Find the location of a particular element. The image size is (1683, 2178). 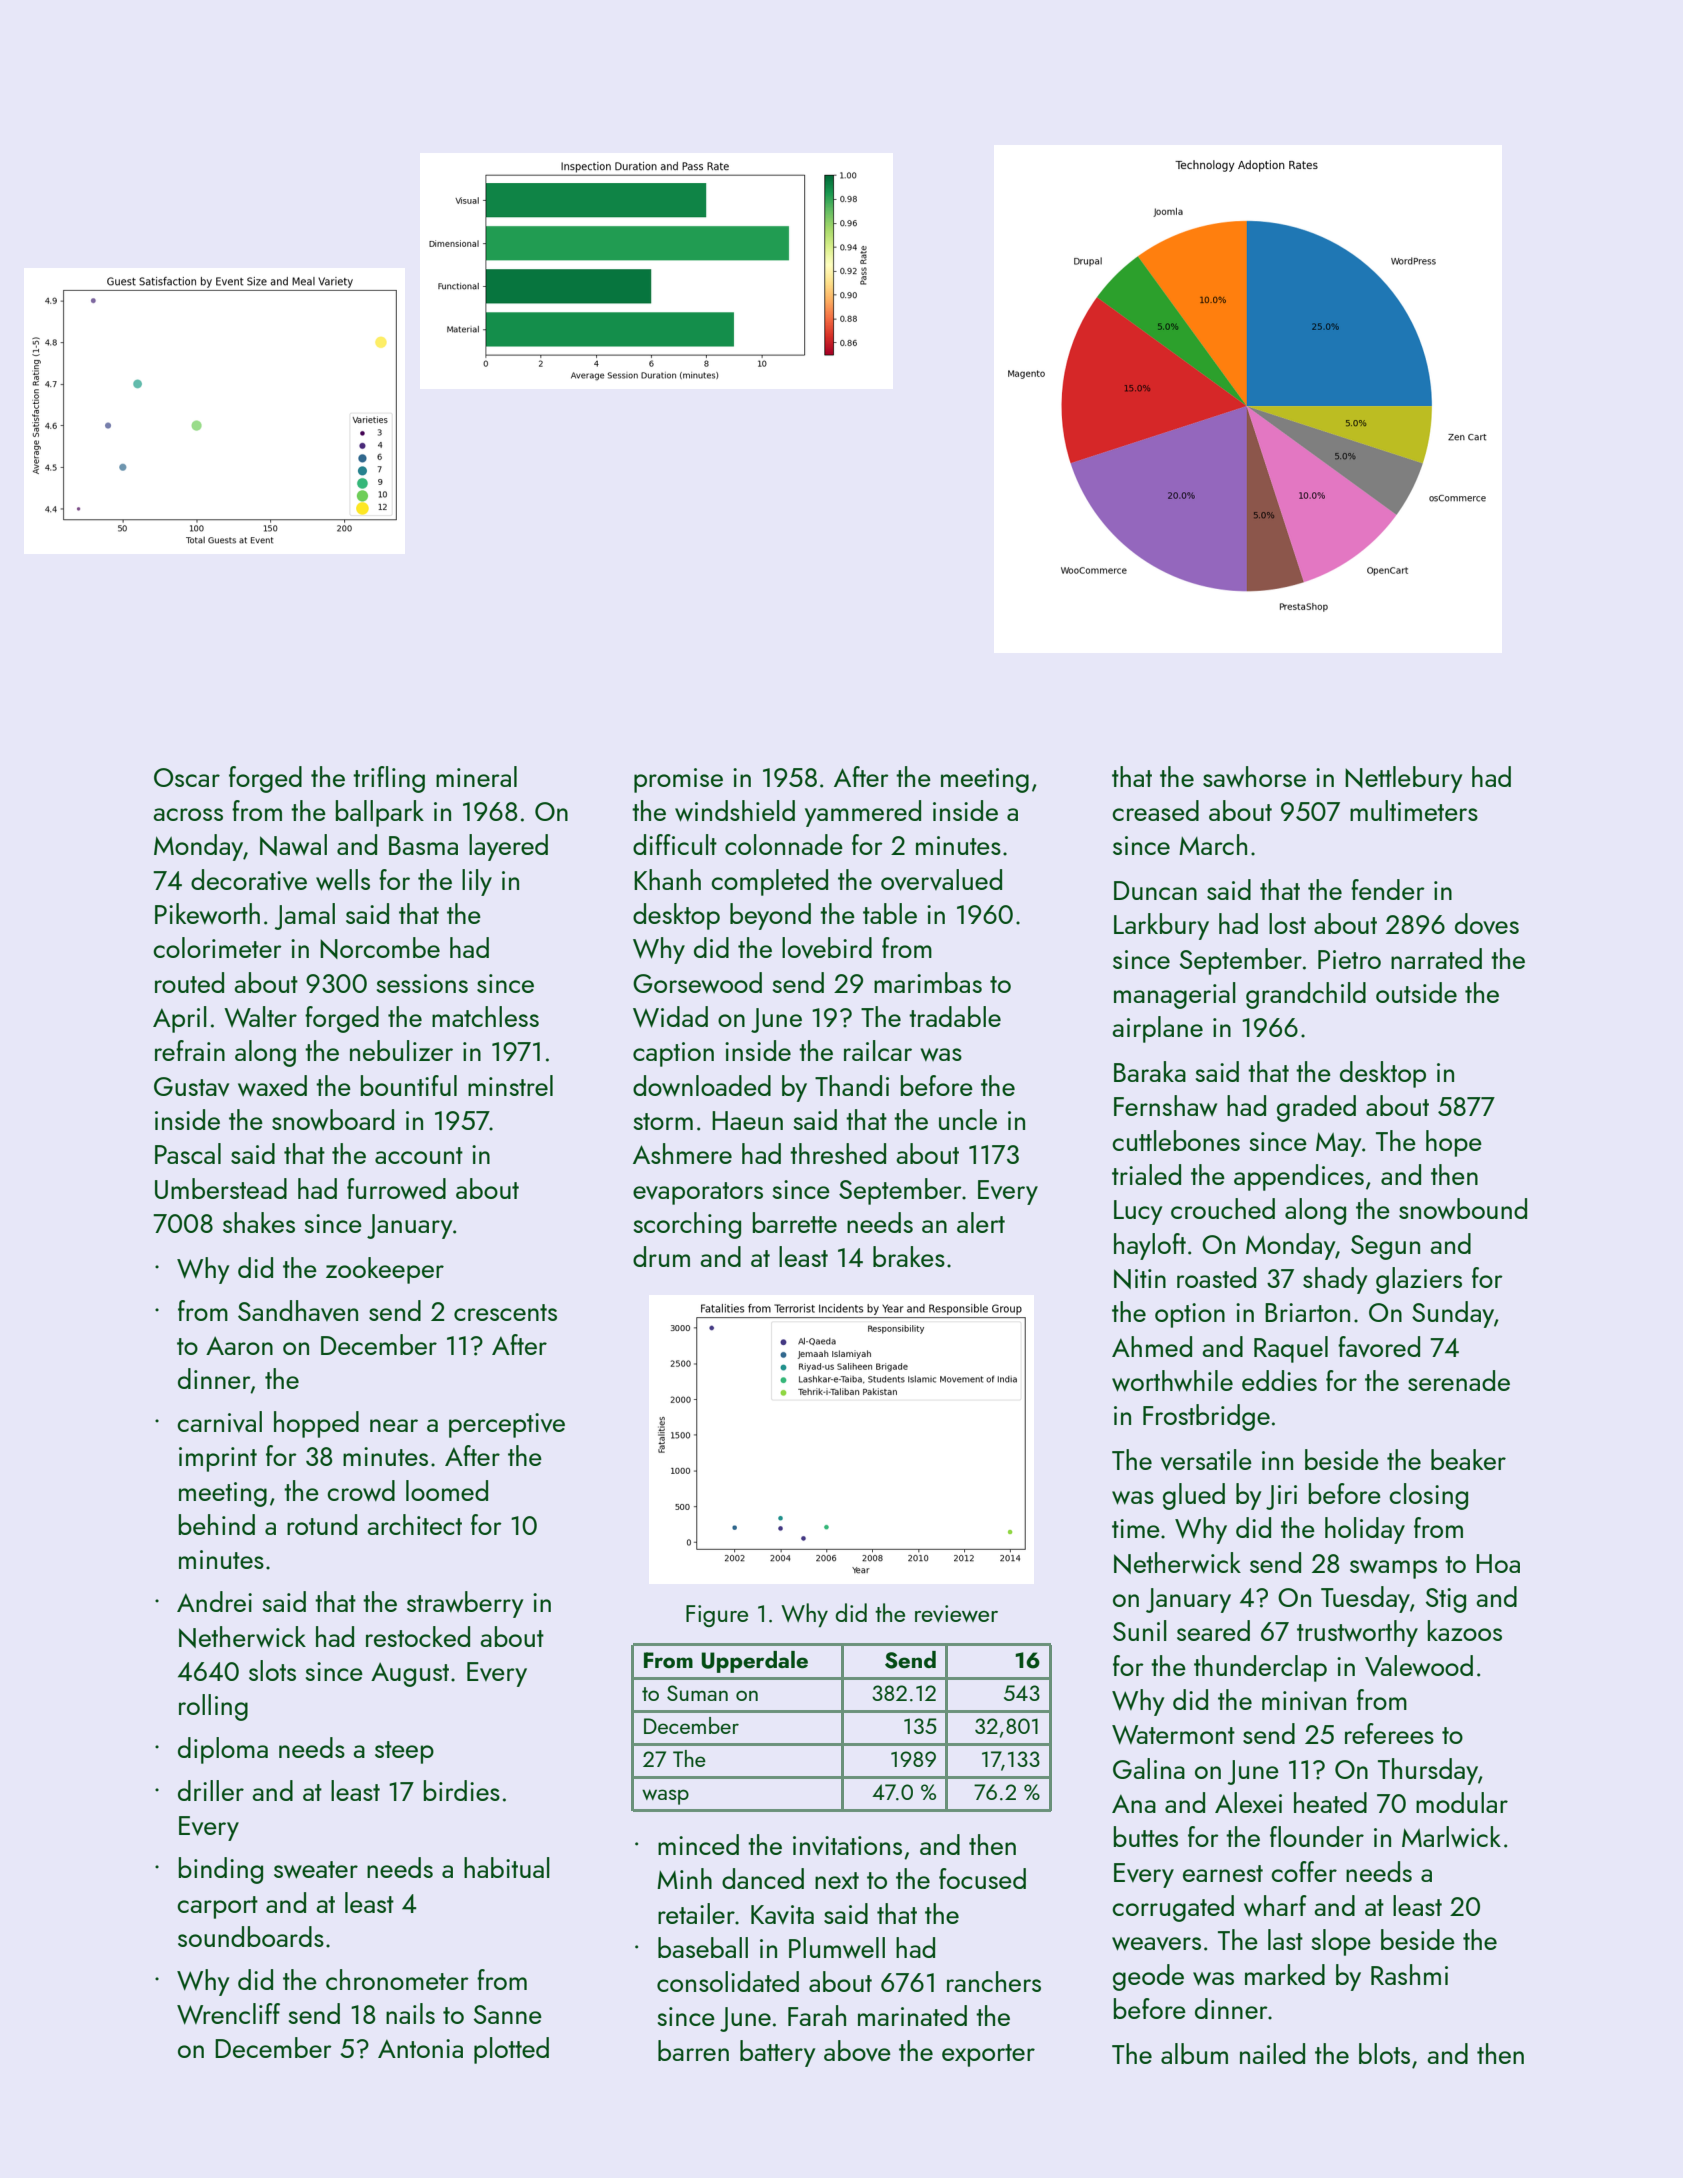

Upperdale is located at coordinates (754, 1662).
